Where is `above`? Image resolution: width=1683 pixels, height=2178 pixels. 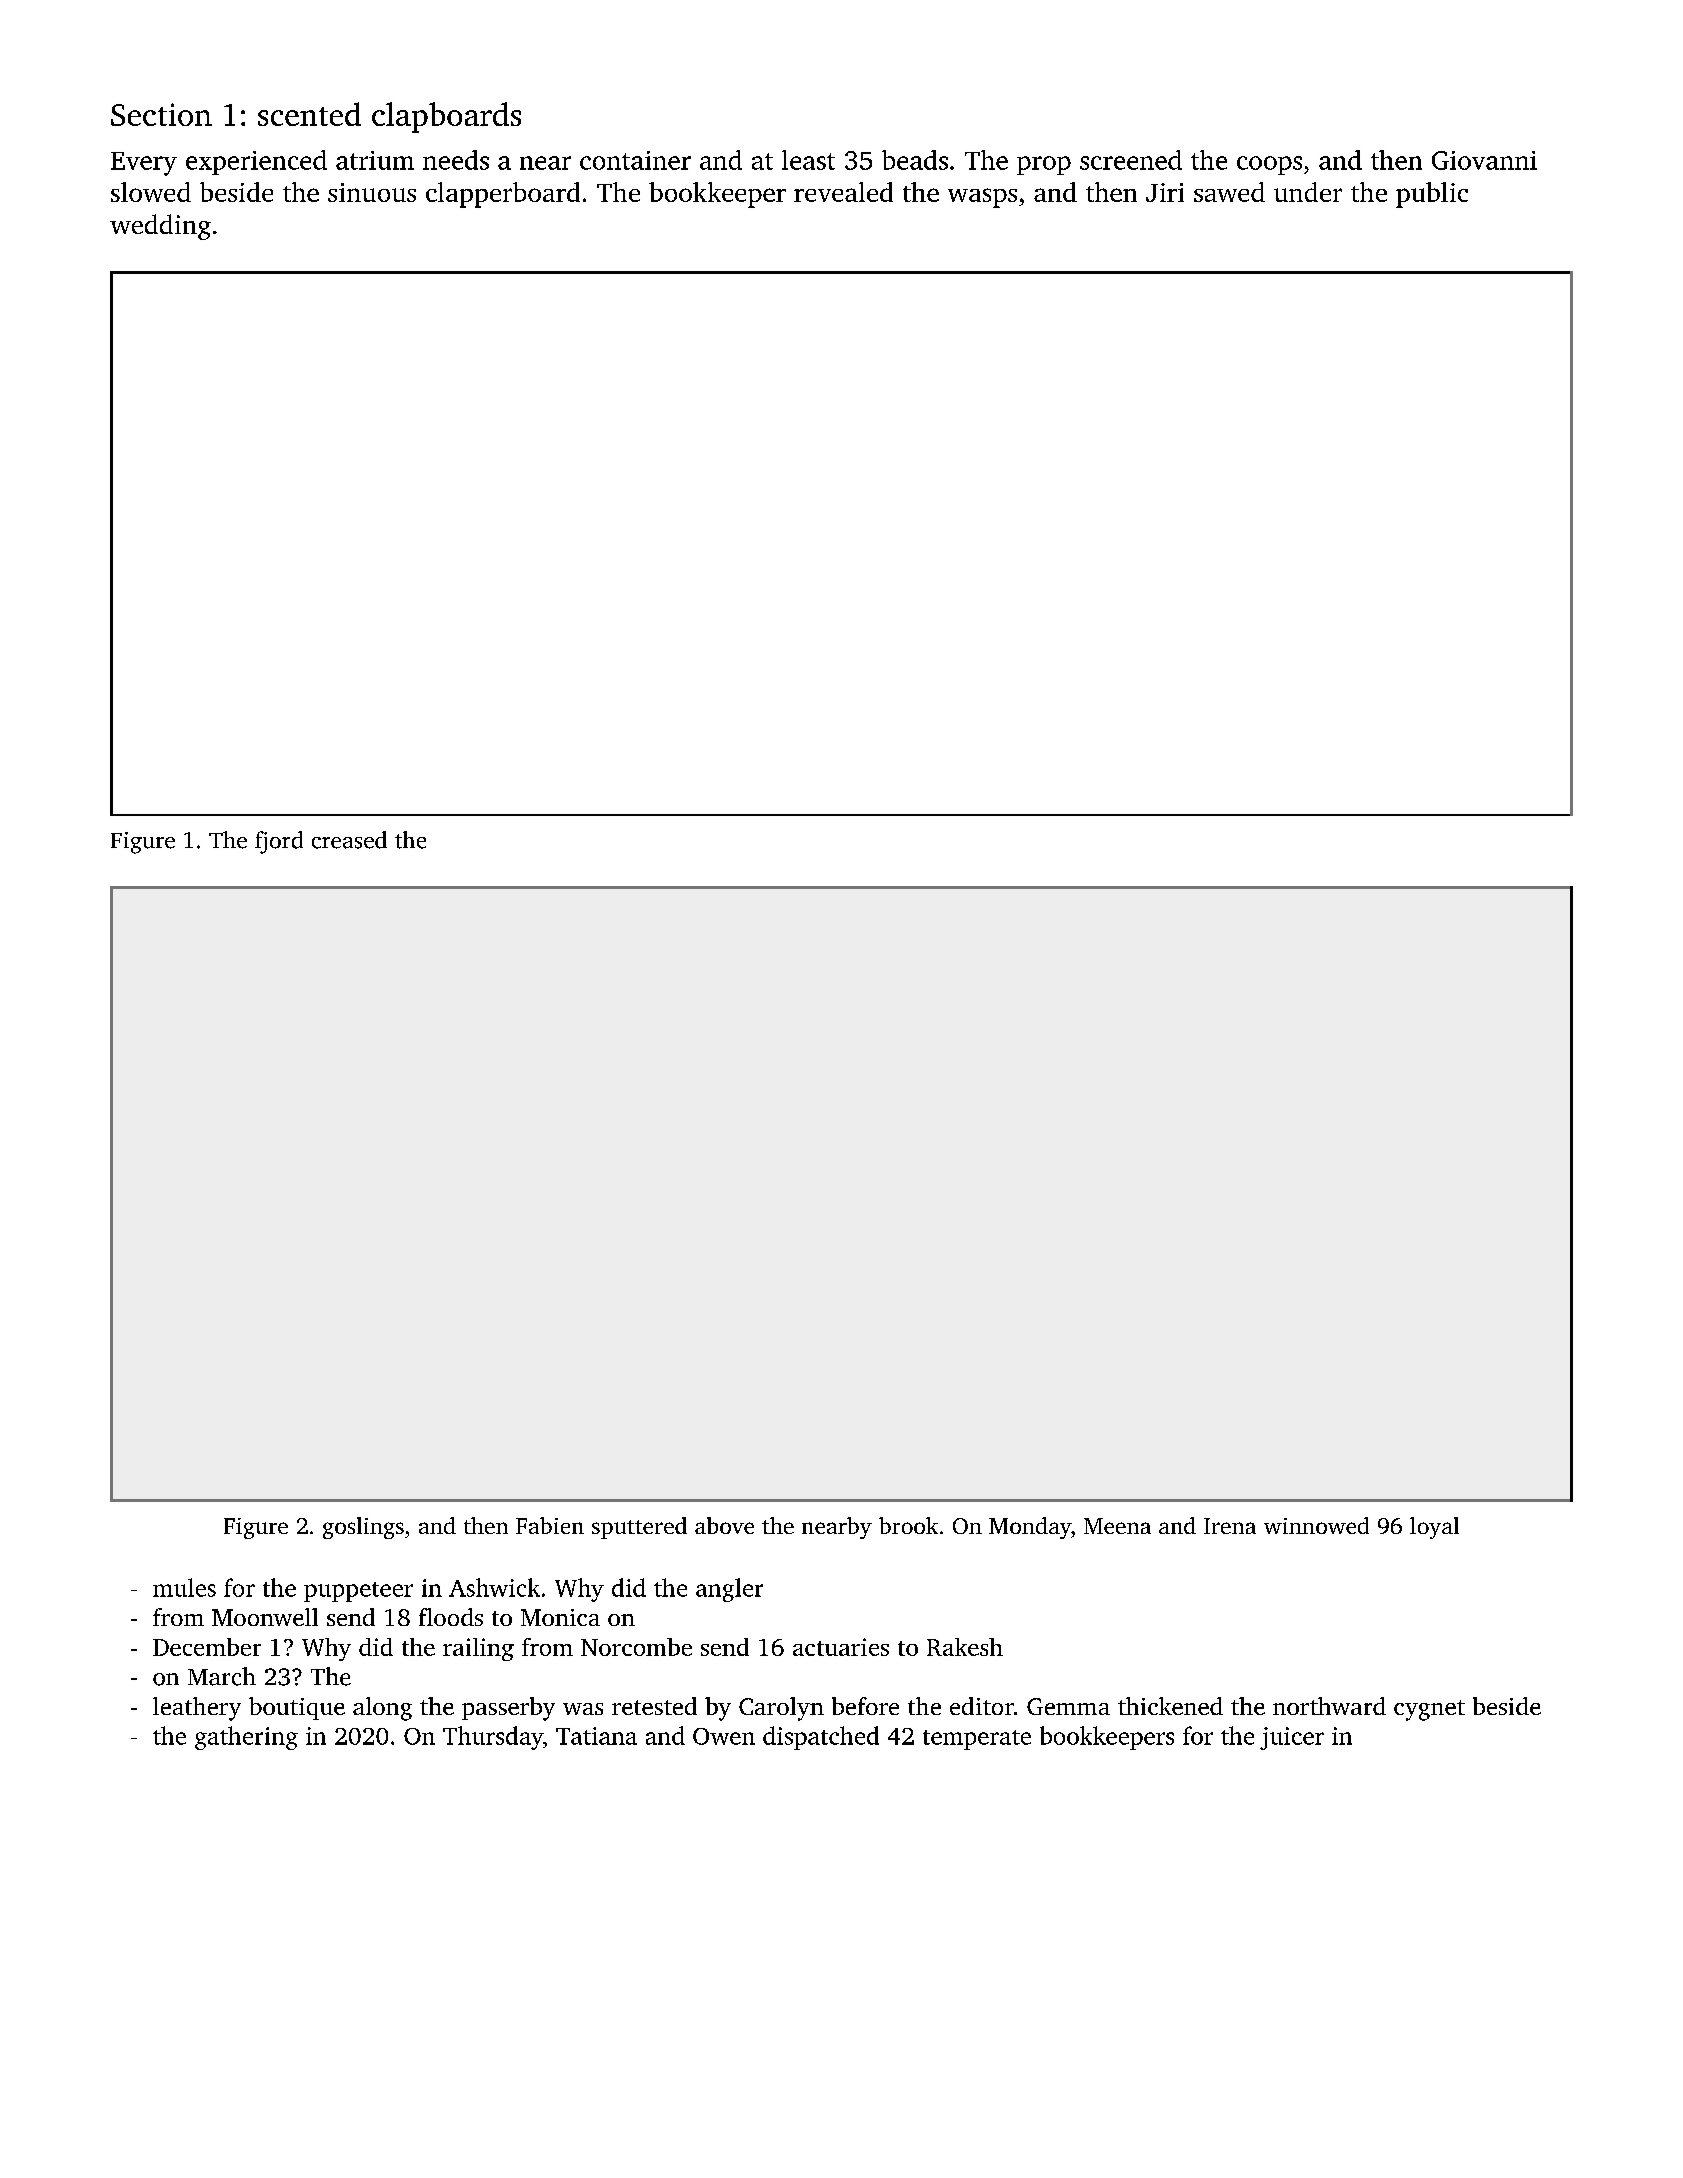 above is located at coordinates (724, 1525).
